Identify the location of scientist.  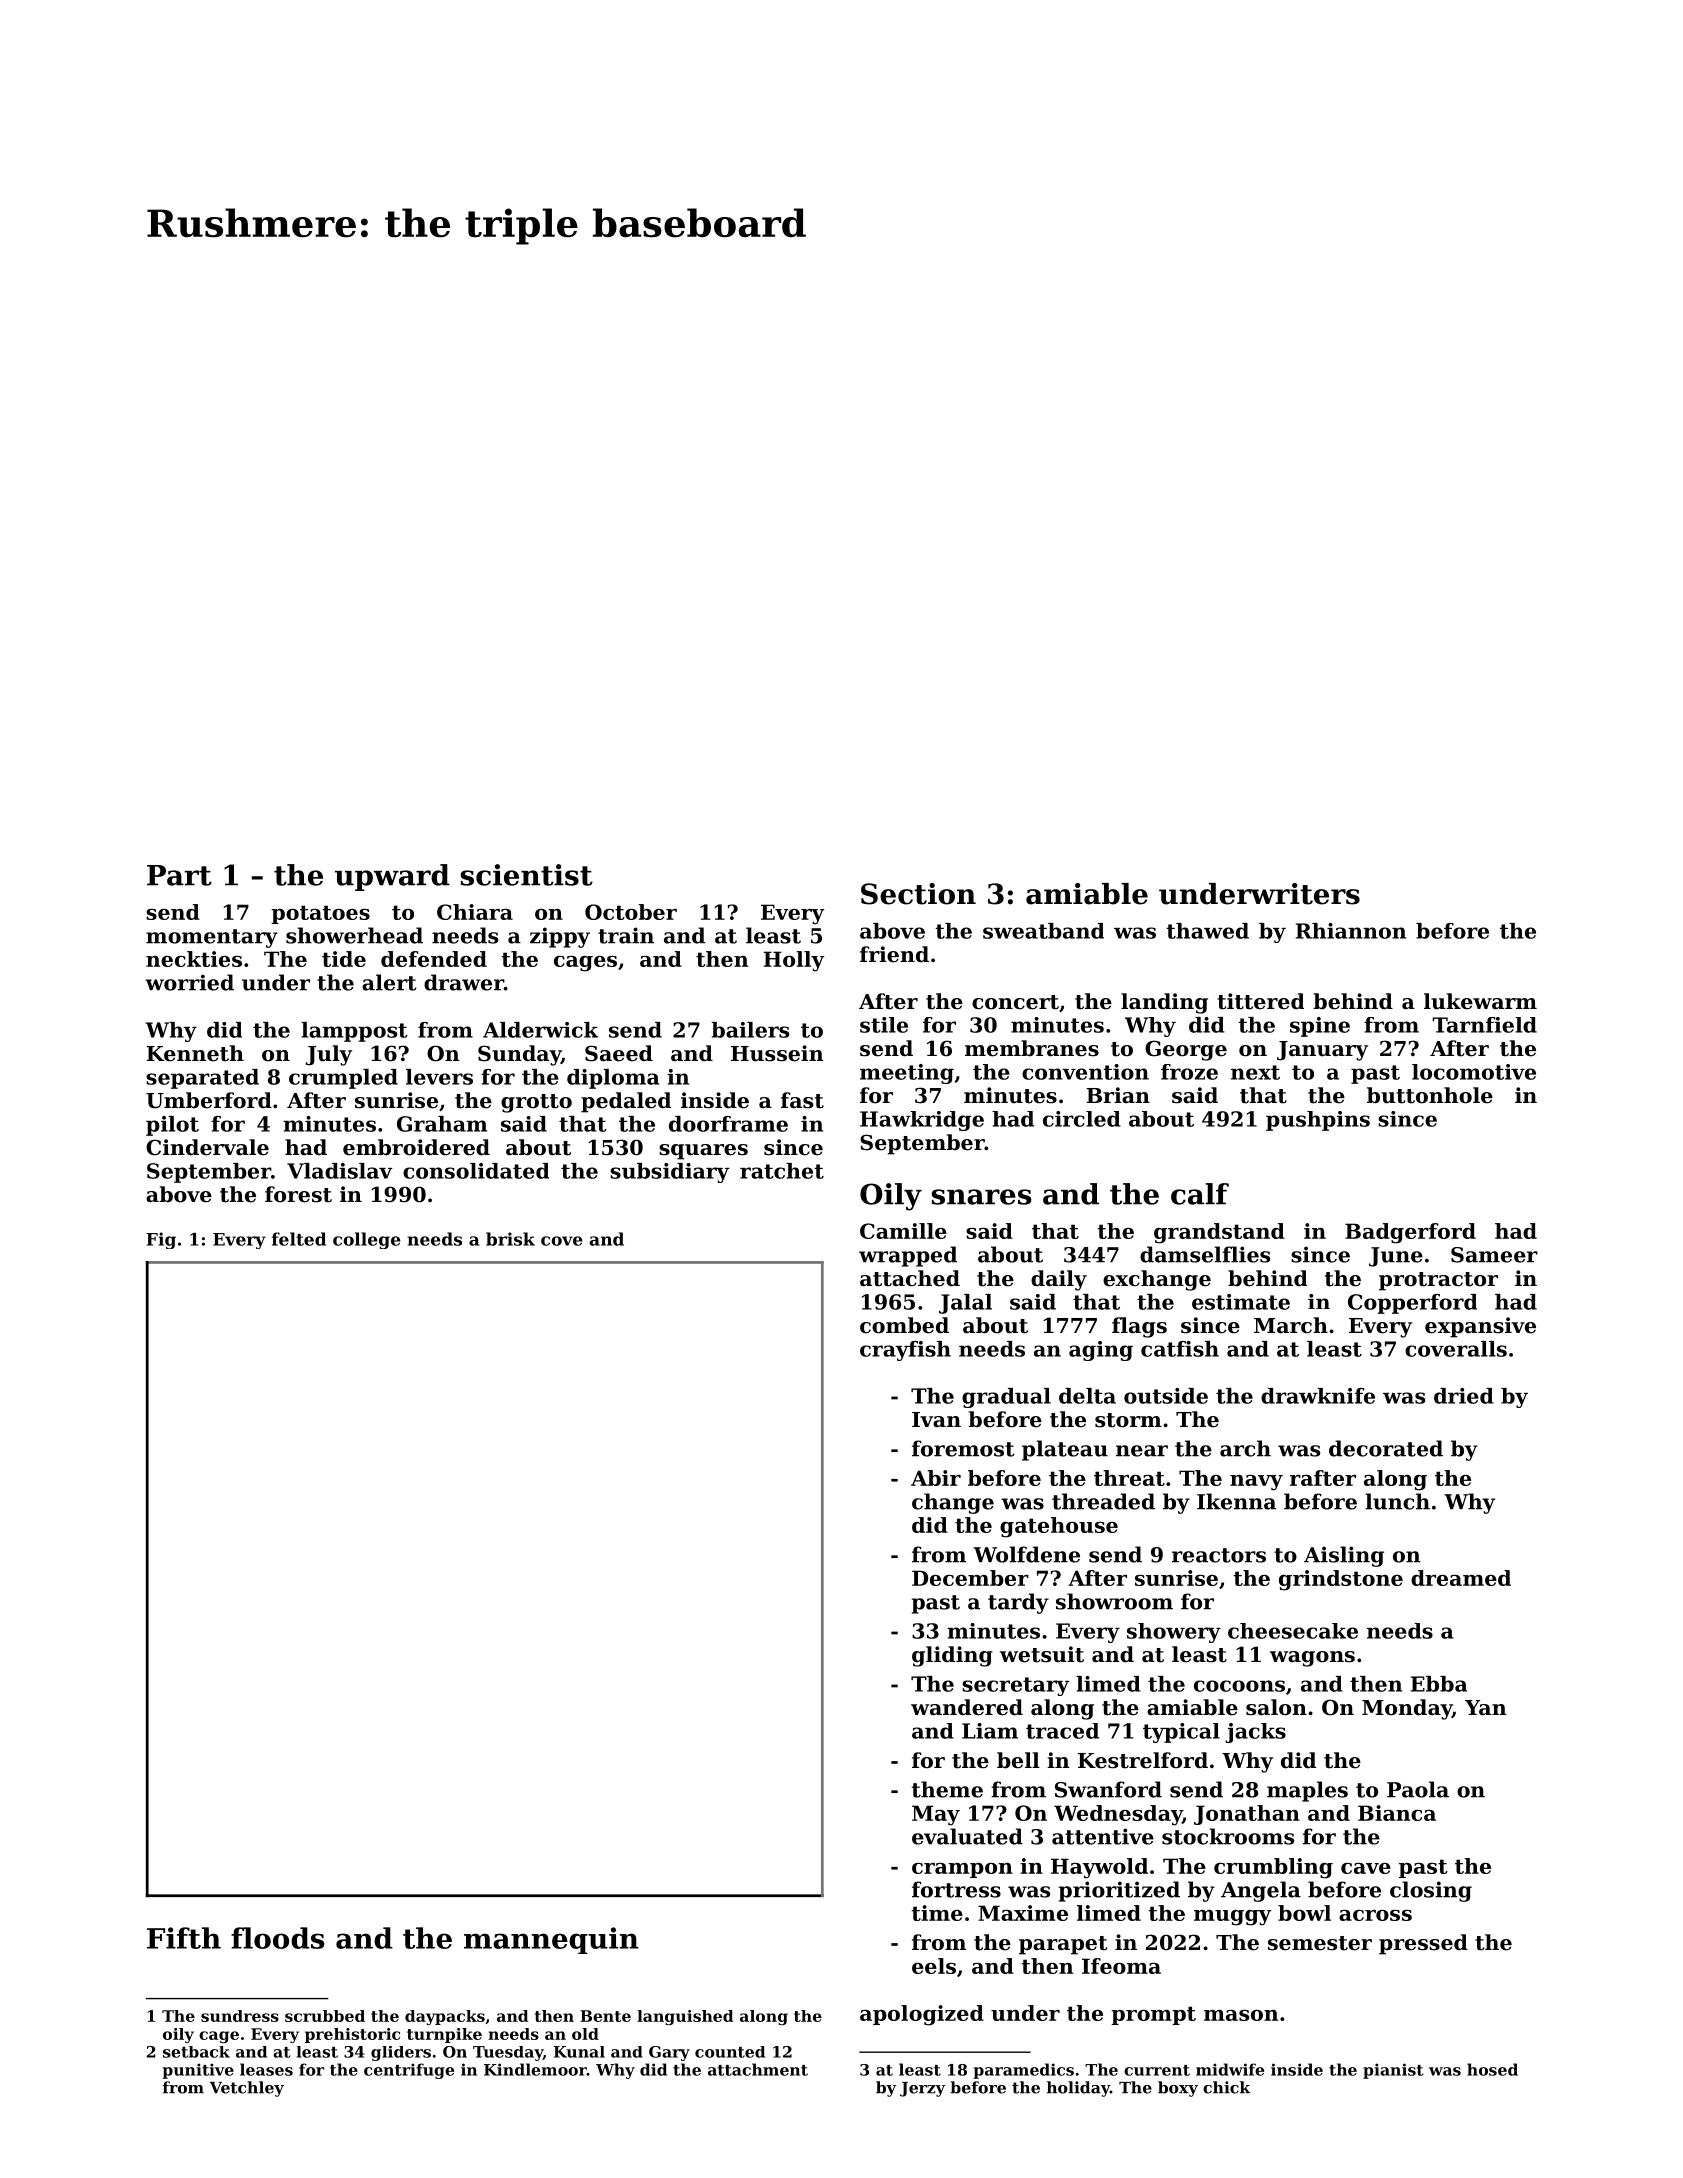
(527, 875).
